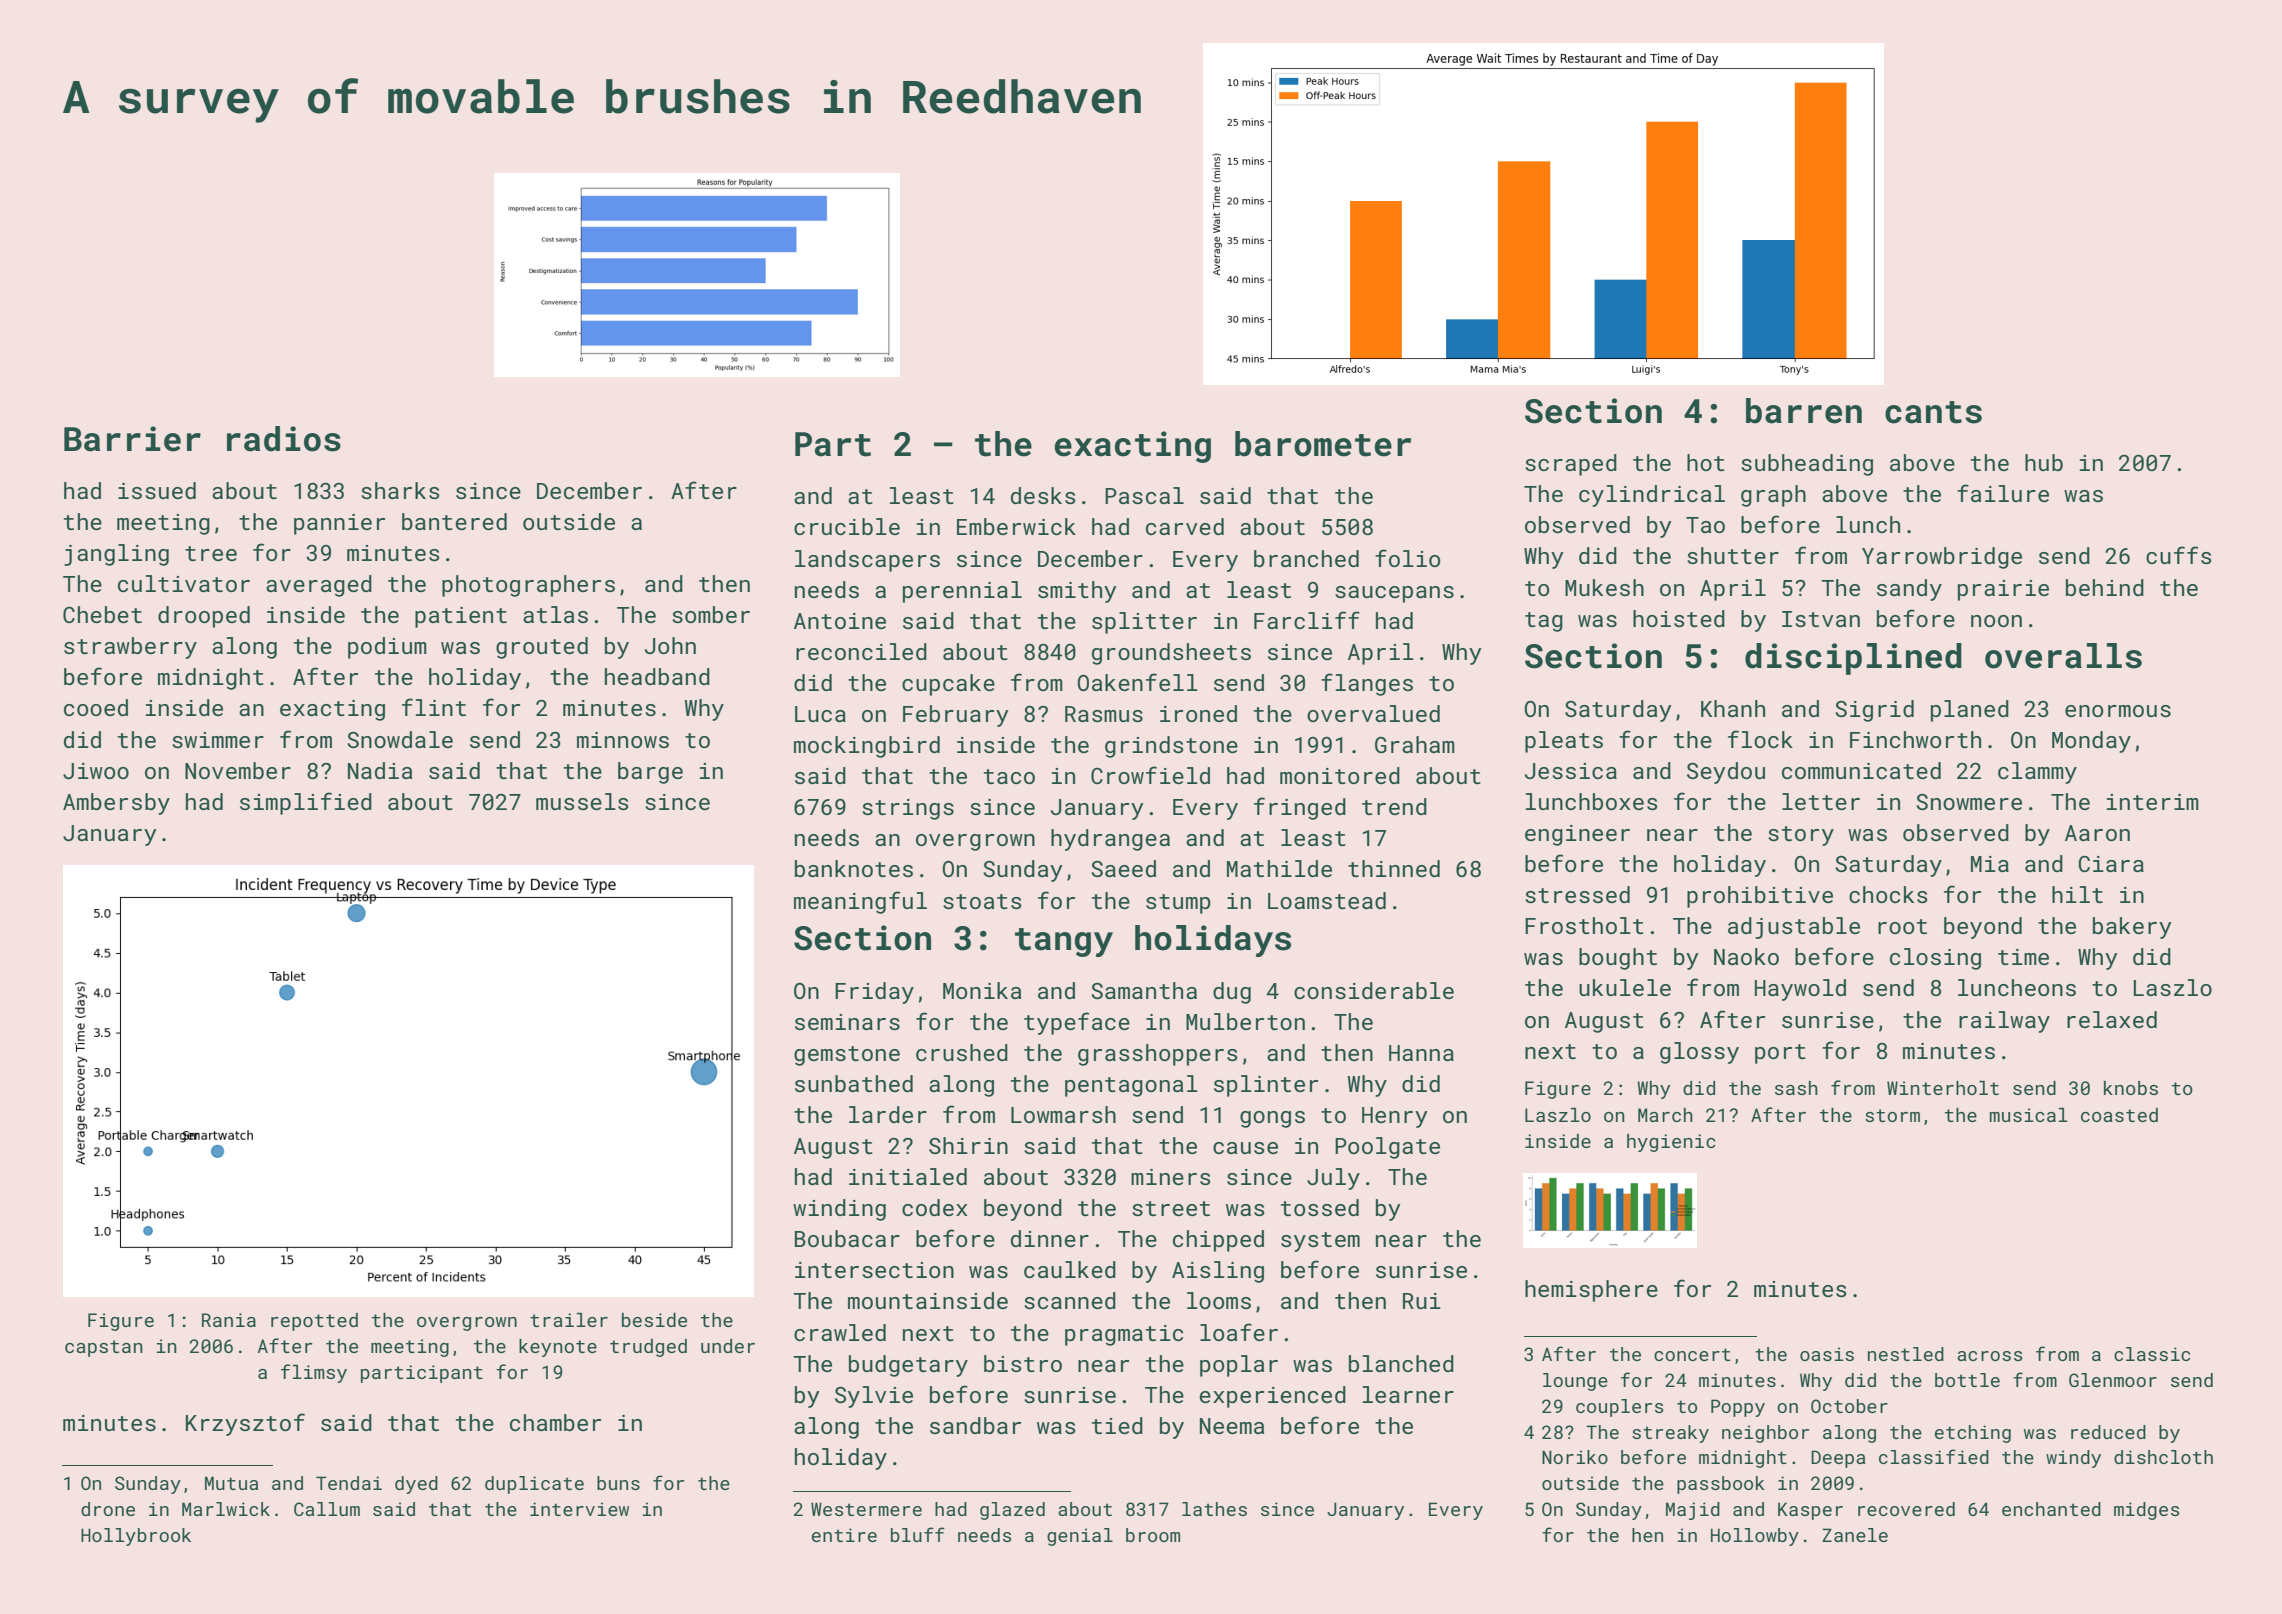  Describe the element at coordinates (284, 439) in the document. I see `radios` at that location.
